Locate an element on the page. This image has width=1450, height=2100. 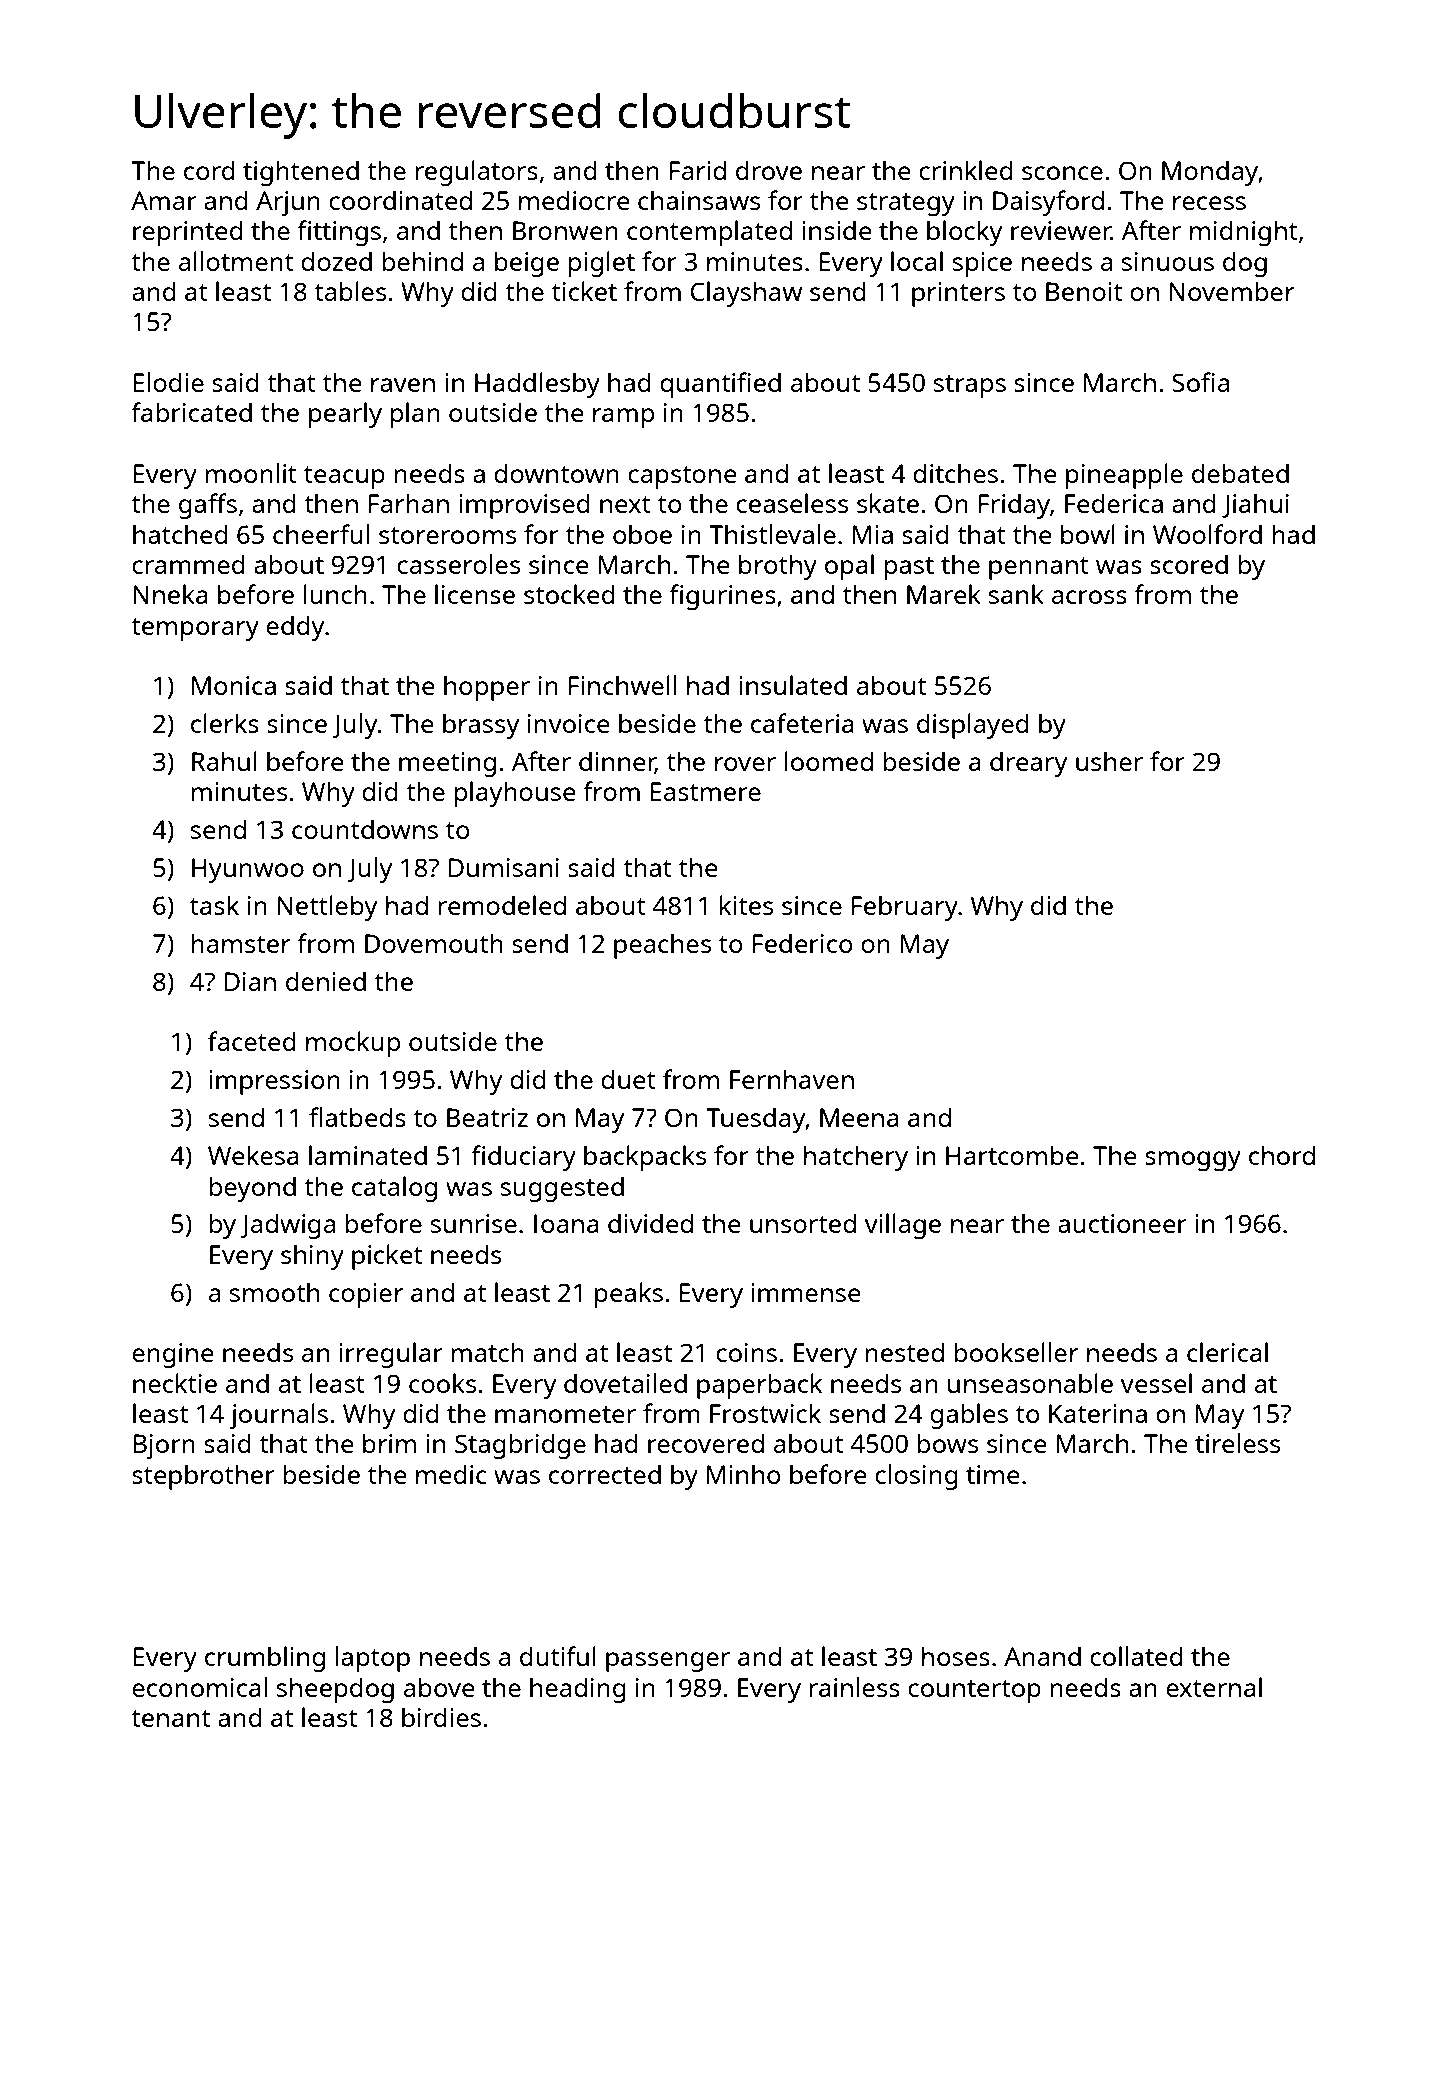
Katerina is located at coordinates (1098, 1413).
